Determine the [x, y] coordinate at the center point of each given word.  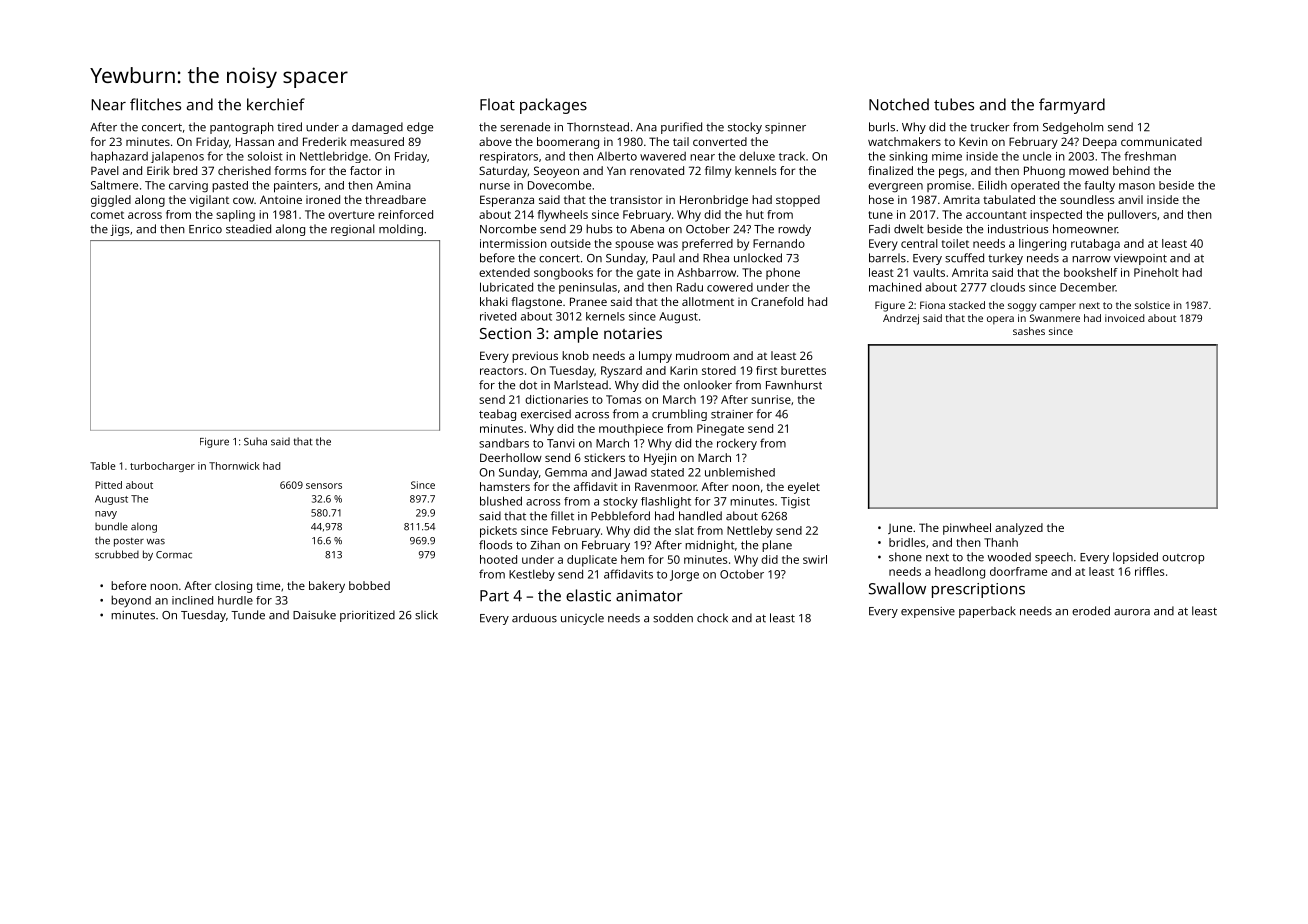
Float [497, 104]
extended [504, 272]
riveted [498, 316]
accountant [996, 215]
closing [233, 587]
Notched [899, 104]
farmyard [1072, 106]
